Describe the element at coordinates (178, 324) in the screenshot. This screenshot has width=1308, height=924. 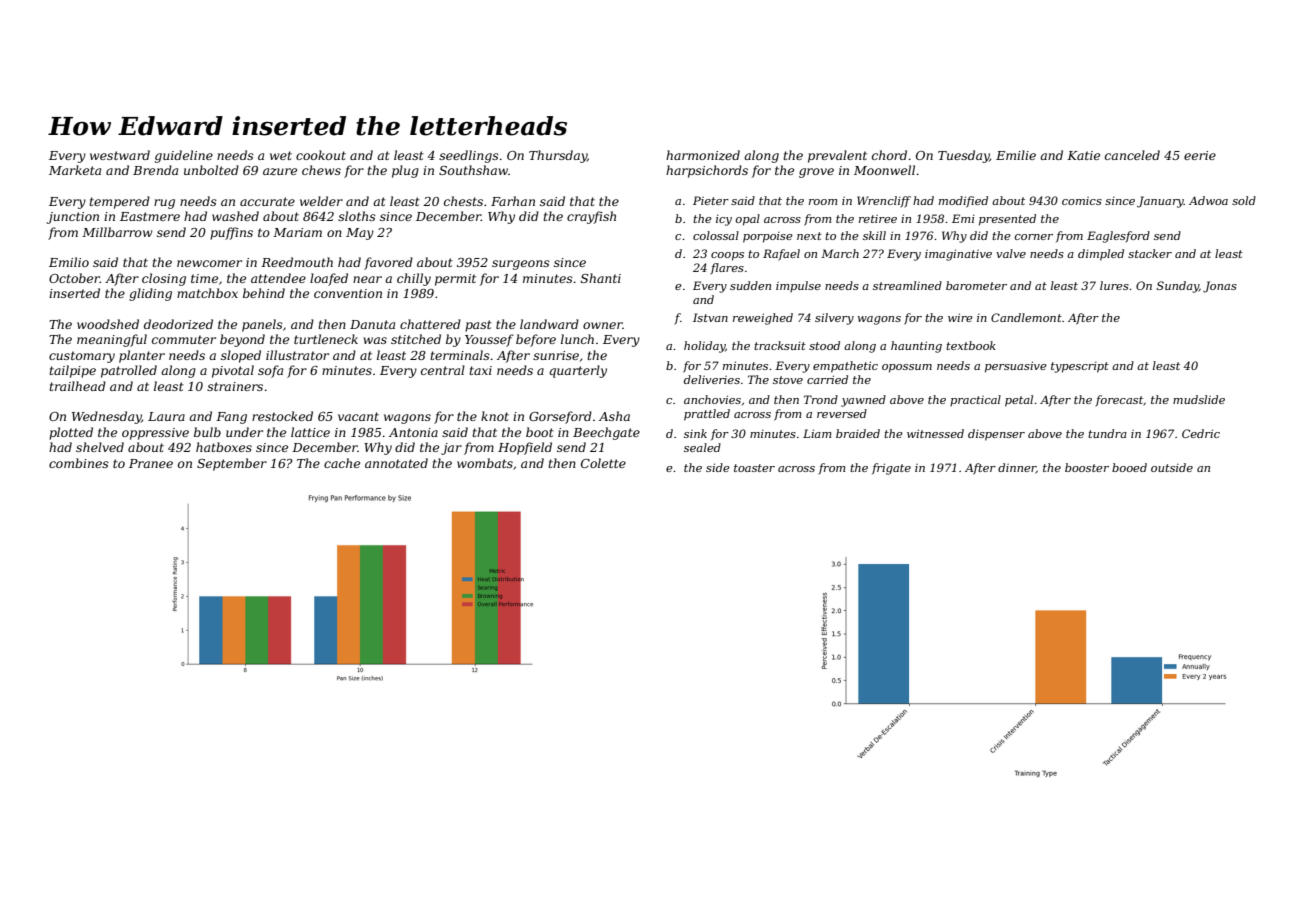
I see `deodorized` at that location.
